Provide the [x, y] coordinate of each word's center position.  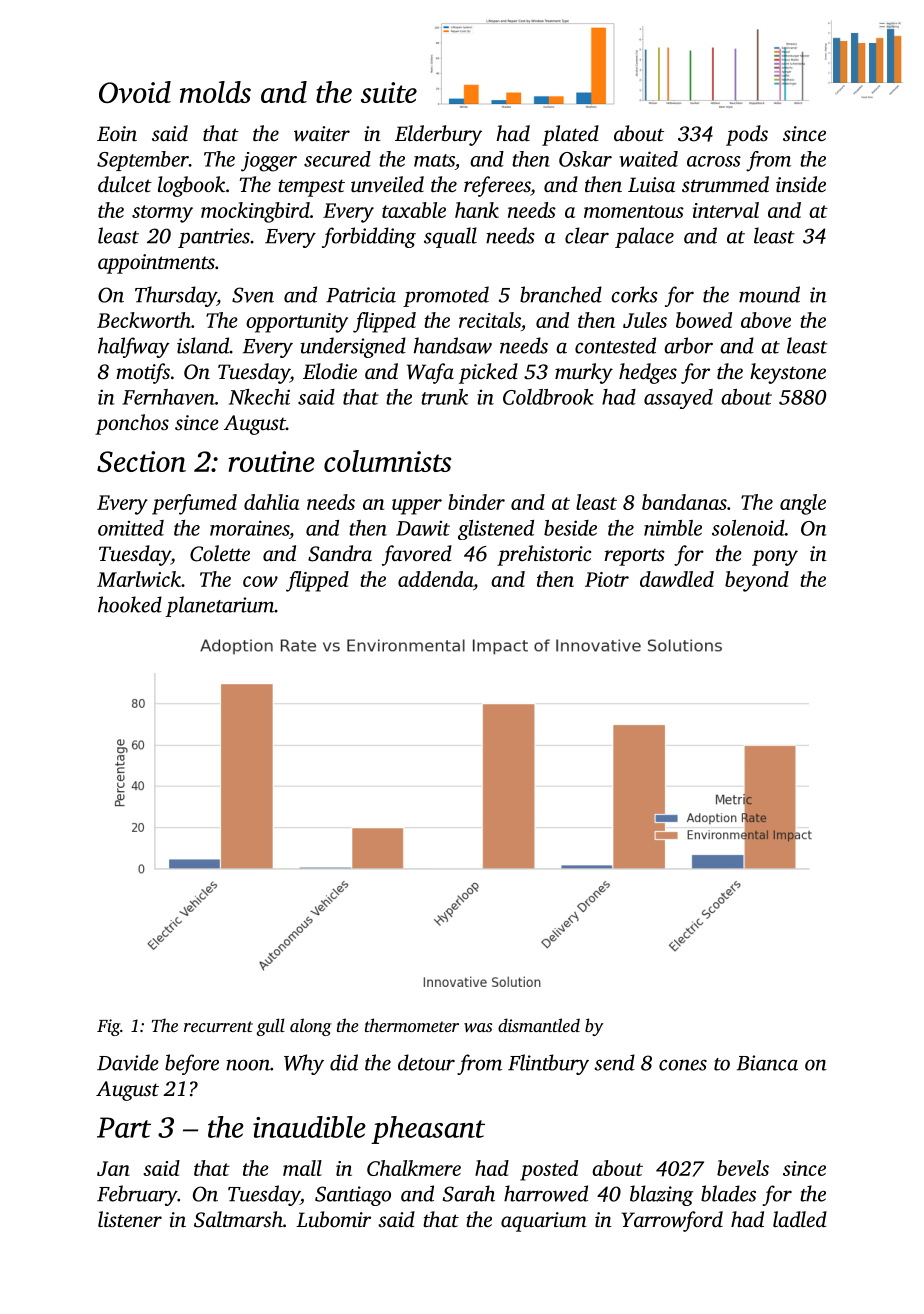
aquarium [544, 1222]
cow [260, 581]
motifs [143, 373]
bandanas [684, 502]
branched [561, 294]
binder [476, 502]
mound [769, 294]
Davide [128, 1062]
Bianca [767, 1063]
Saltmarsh [238, 1219]
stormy [162, 214]
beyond [757, 581]
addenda [435, 579]
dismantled [539, 1025]
